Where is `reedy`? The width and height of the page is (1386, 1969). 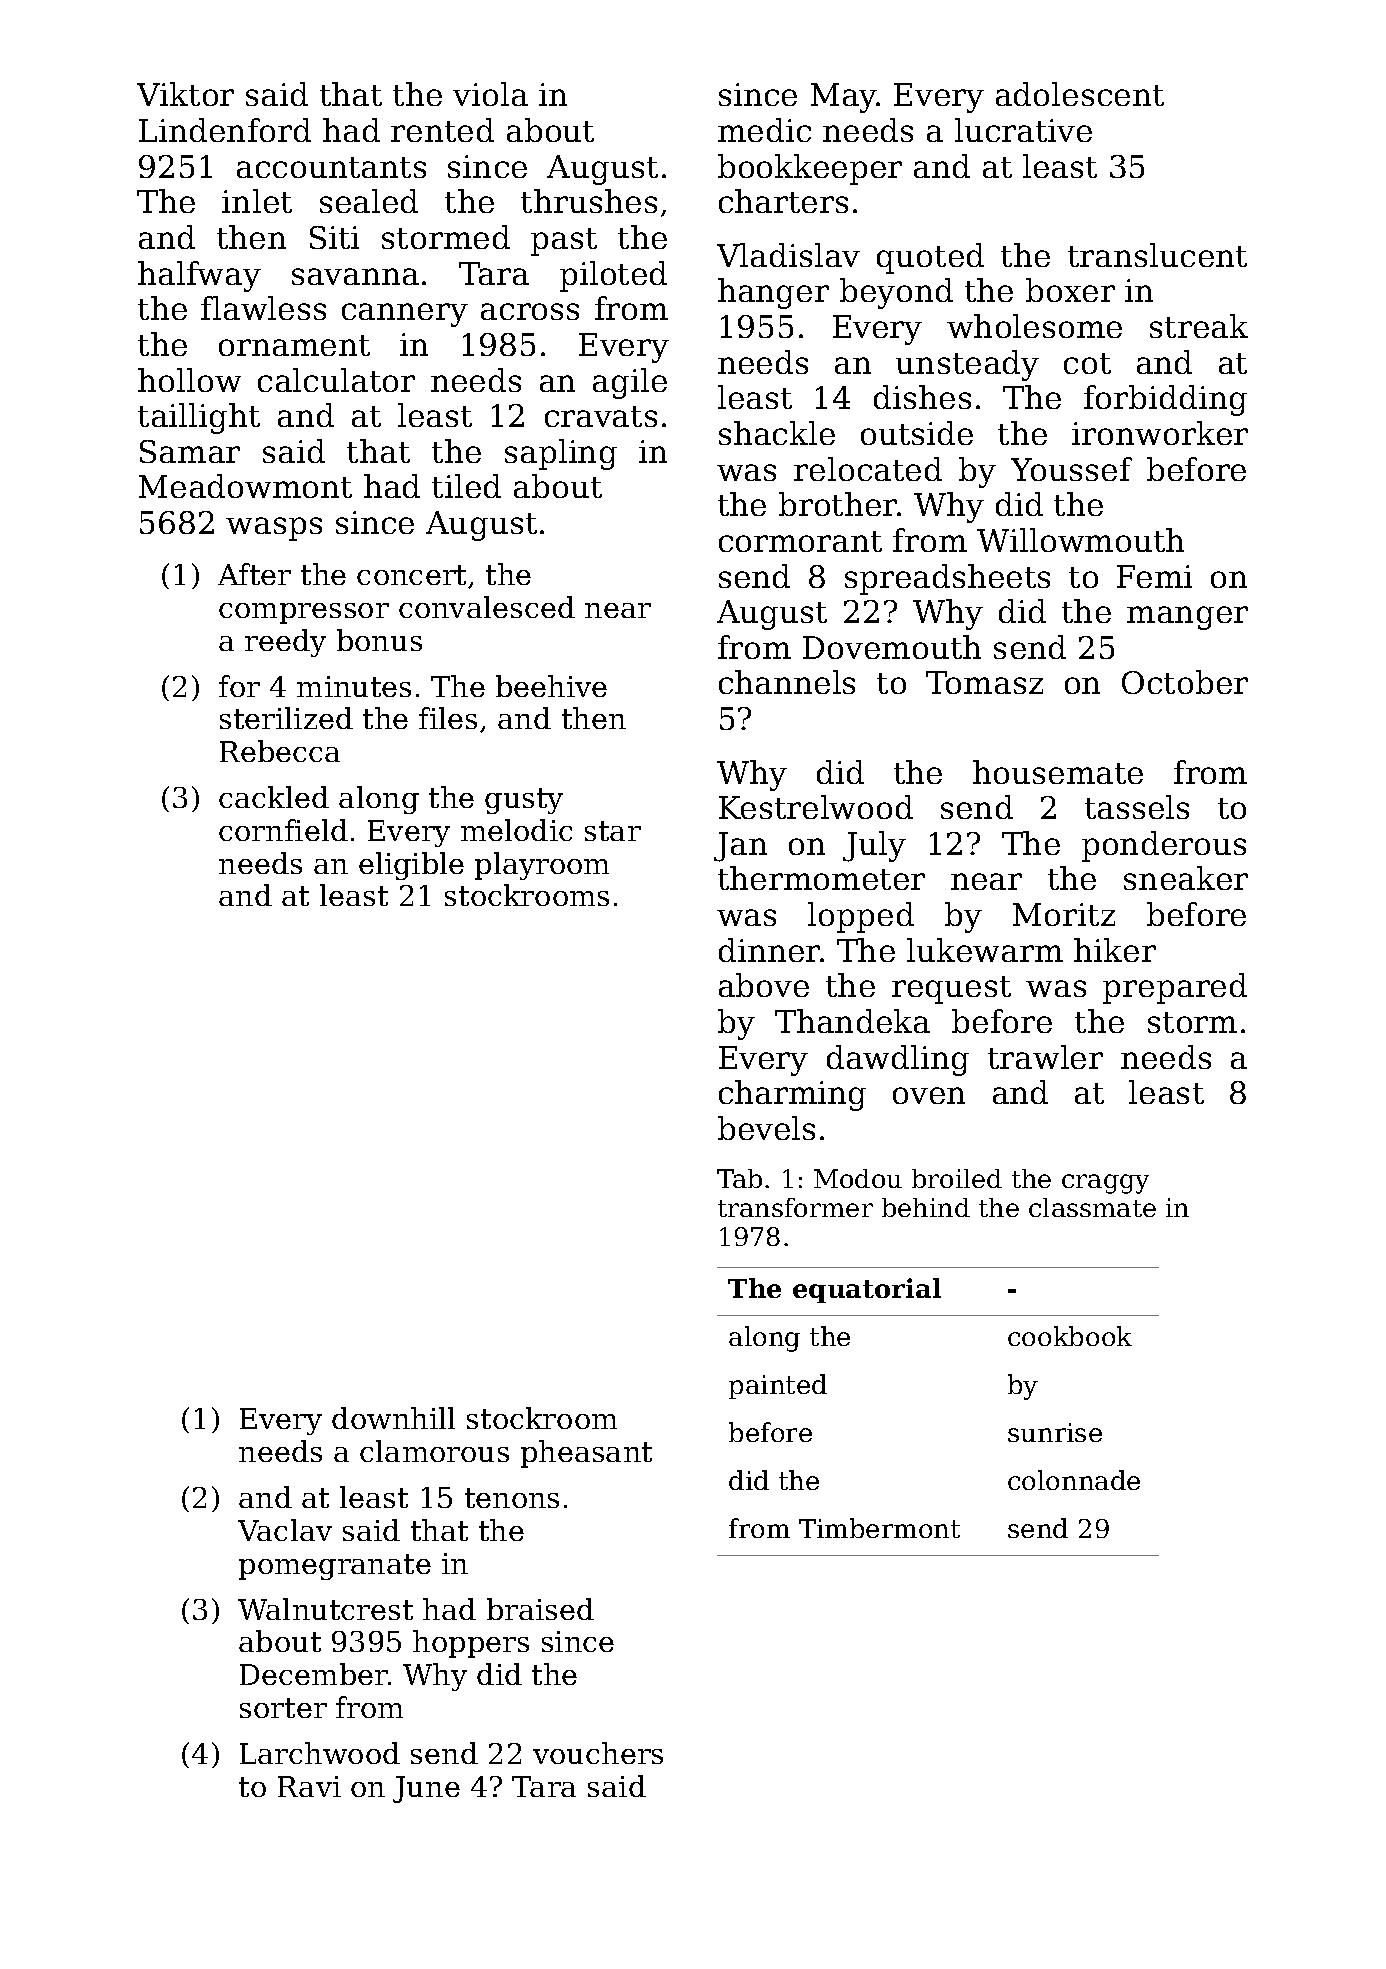 reedy is located at coordinates (285, 643).
